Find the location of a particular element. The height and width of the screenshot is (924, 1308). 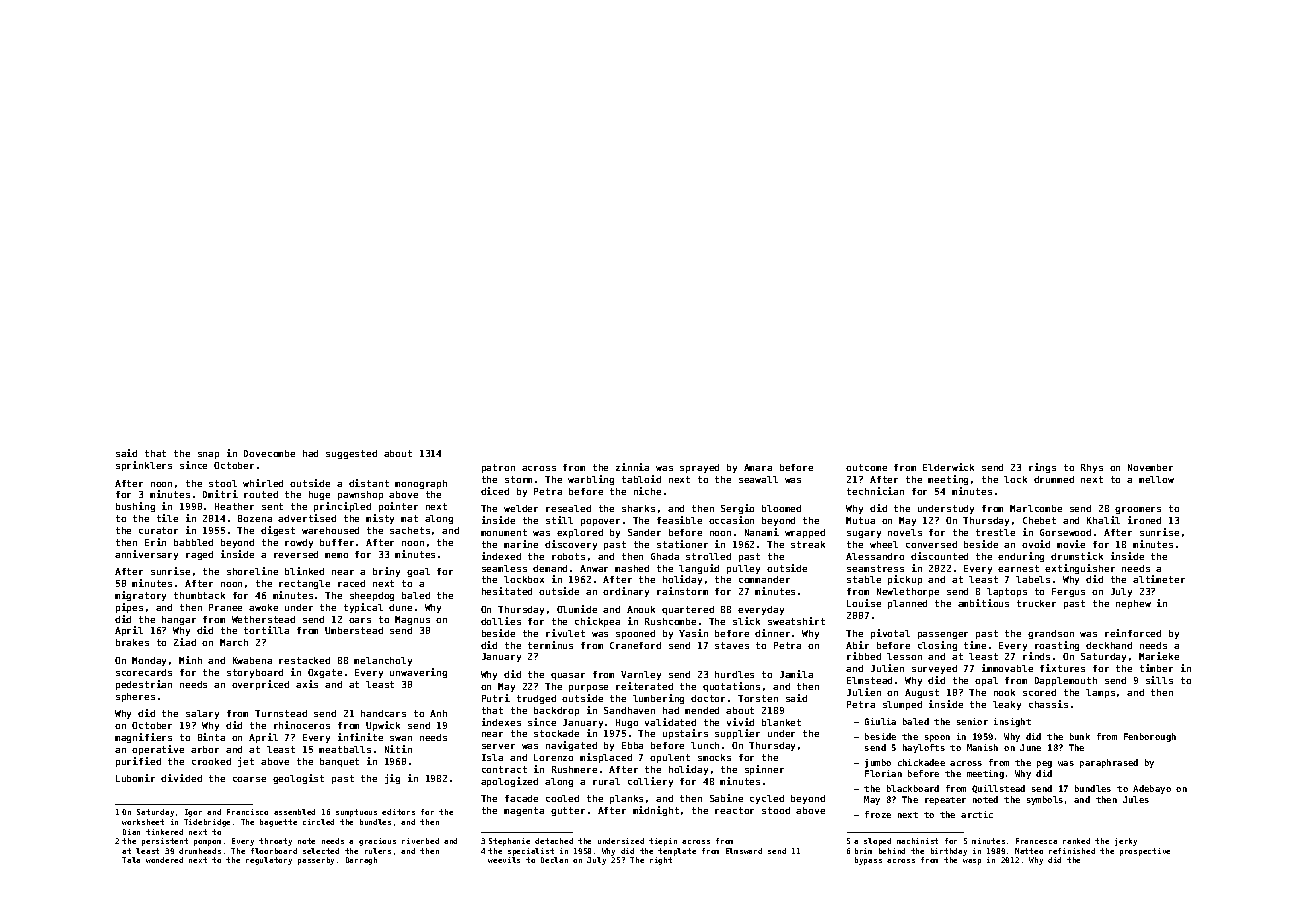

Ghada is located at coordinates (665, 556).
